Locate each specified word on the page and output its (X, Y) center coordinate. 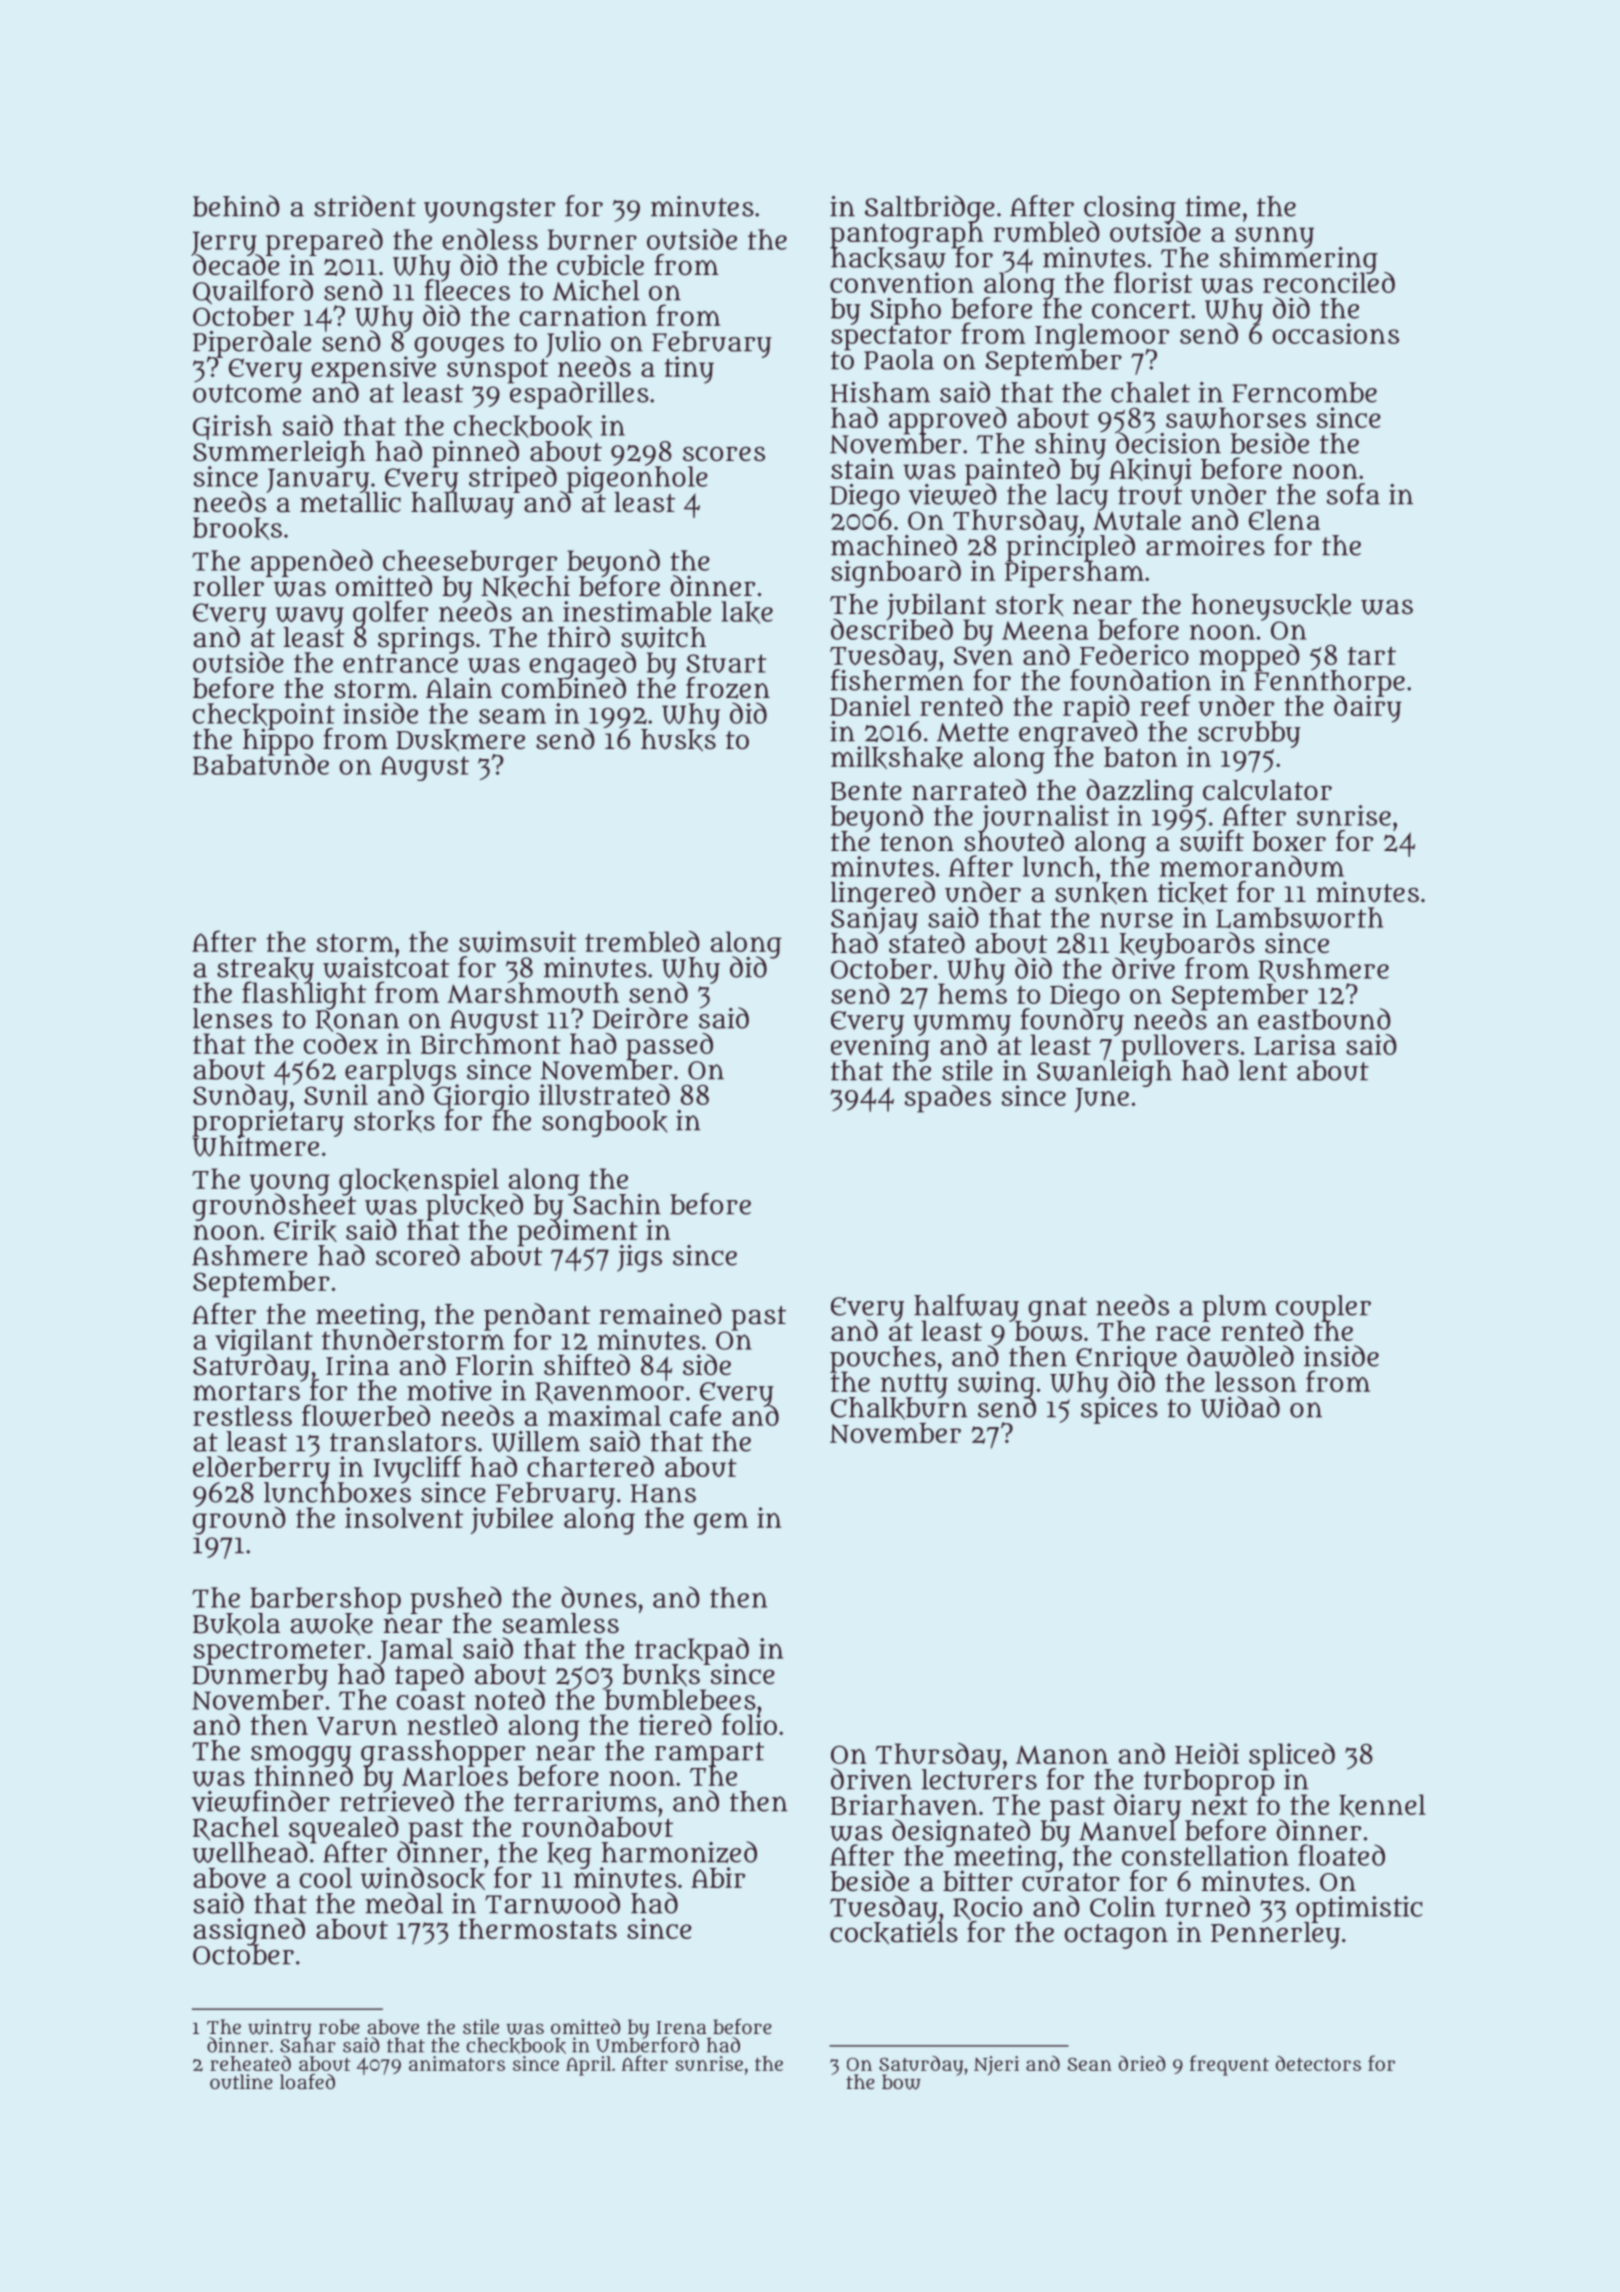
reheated (250, 2063)
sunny (1273, 237)
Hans (663, 1493)
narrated (969, 790)
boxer (1289, 841)
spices (1119, 1410)
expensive (373, 369)
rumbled (1046, 231)
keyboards (1187, 945)
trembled (642, 941)
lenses (232, 1018)
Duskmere (460, 740)
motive (449, 1390)
